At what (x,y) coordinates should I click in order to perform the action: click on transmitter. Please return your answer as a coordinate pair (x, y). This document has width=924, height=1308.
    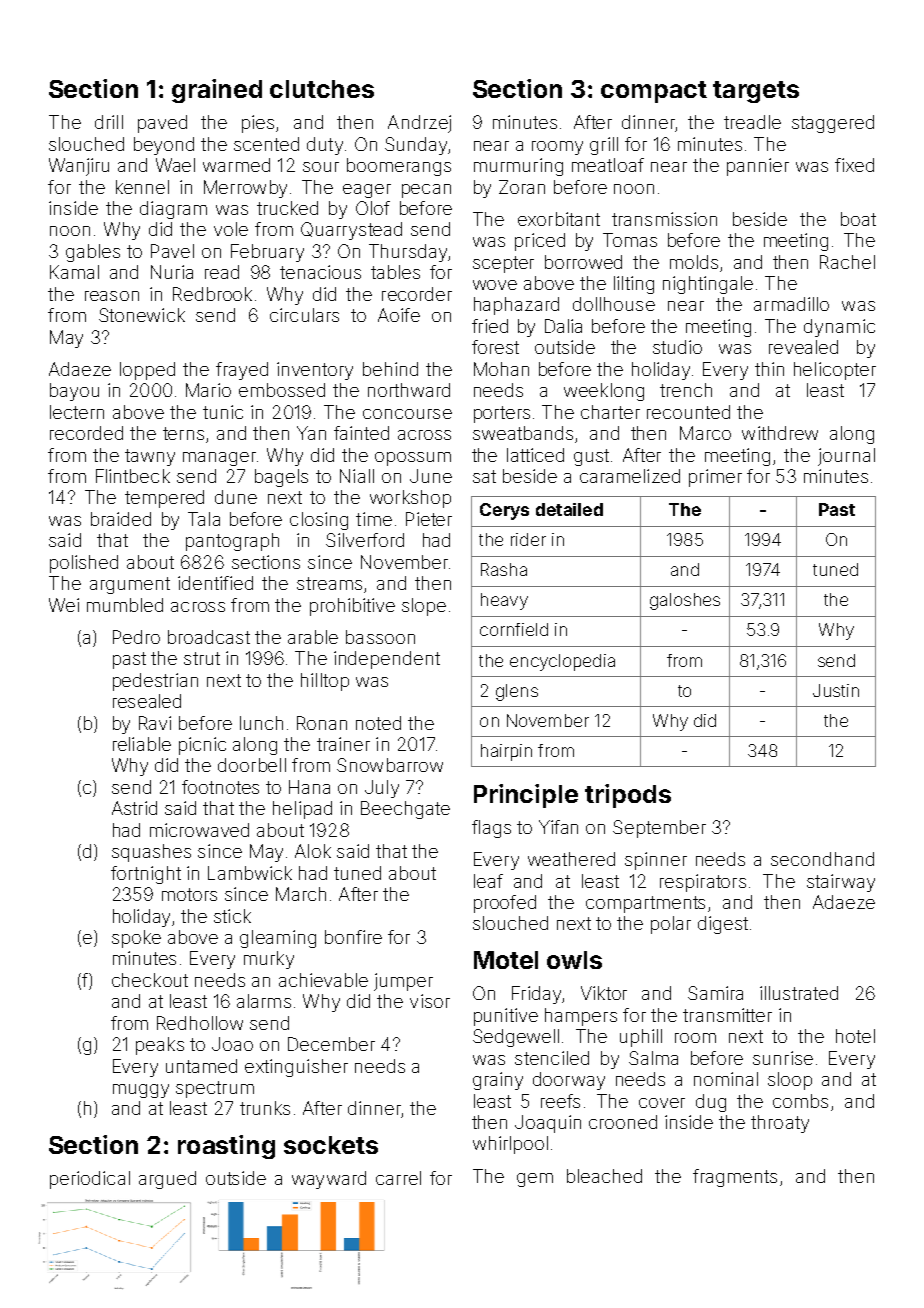
    Looking at the image, I should click on (727, 1015).
